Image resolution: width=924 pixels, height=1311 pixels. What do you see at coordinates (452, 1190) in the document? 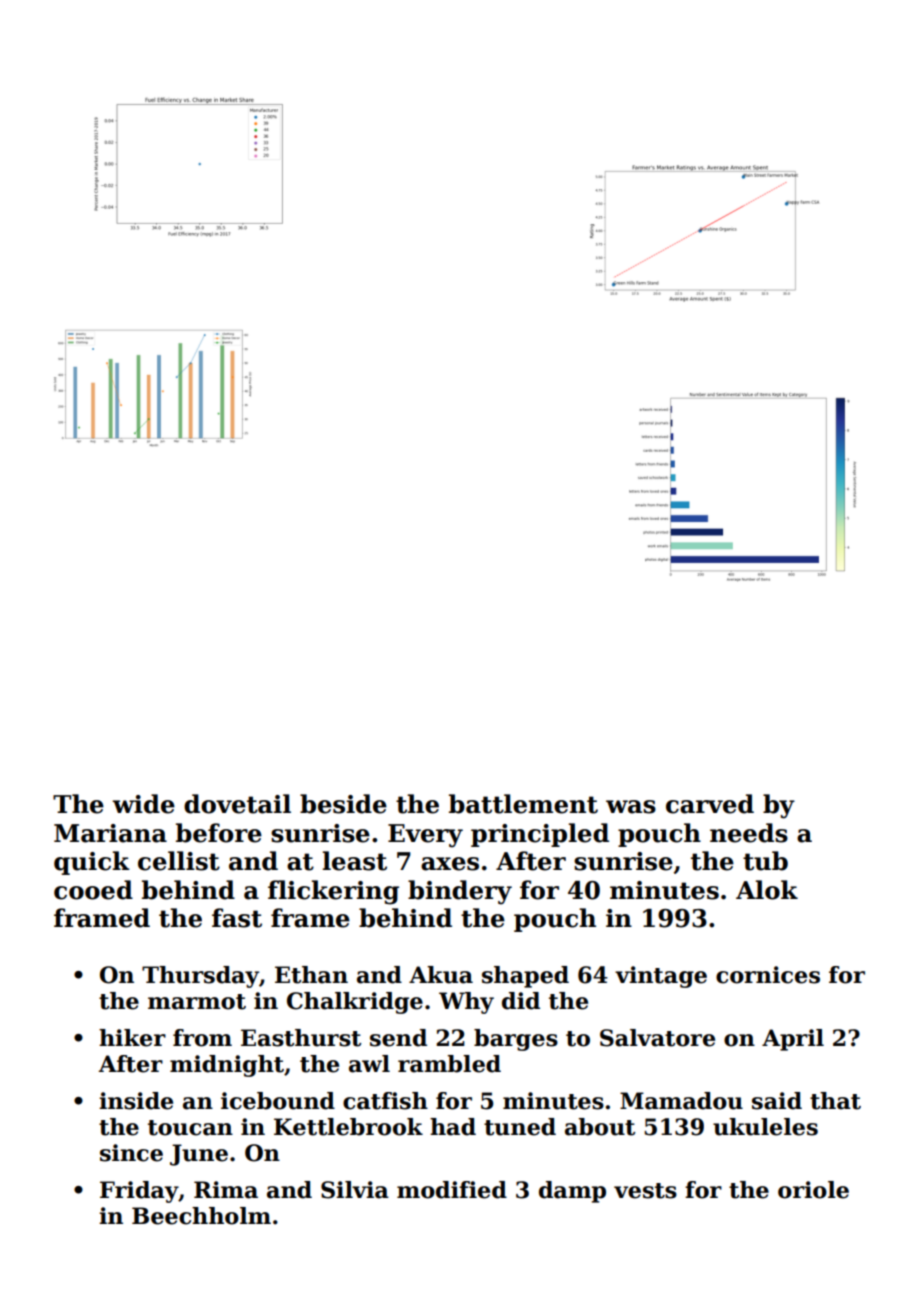
I see `modified` at bounding box center [452, 1190].
